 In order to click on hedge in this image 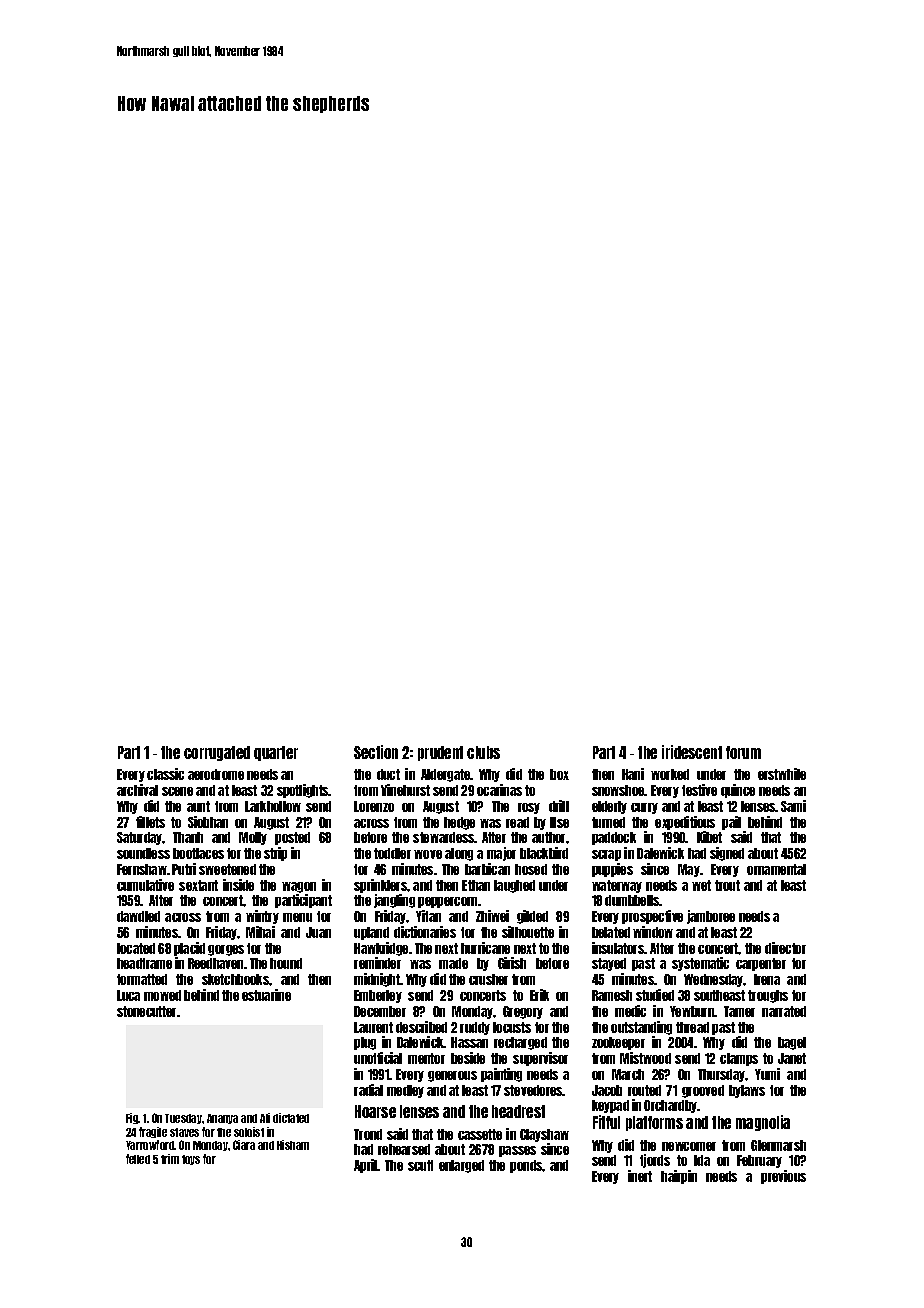, I will do `click(459, 823)`.
